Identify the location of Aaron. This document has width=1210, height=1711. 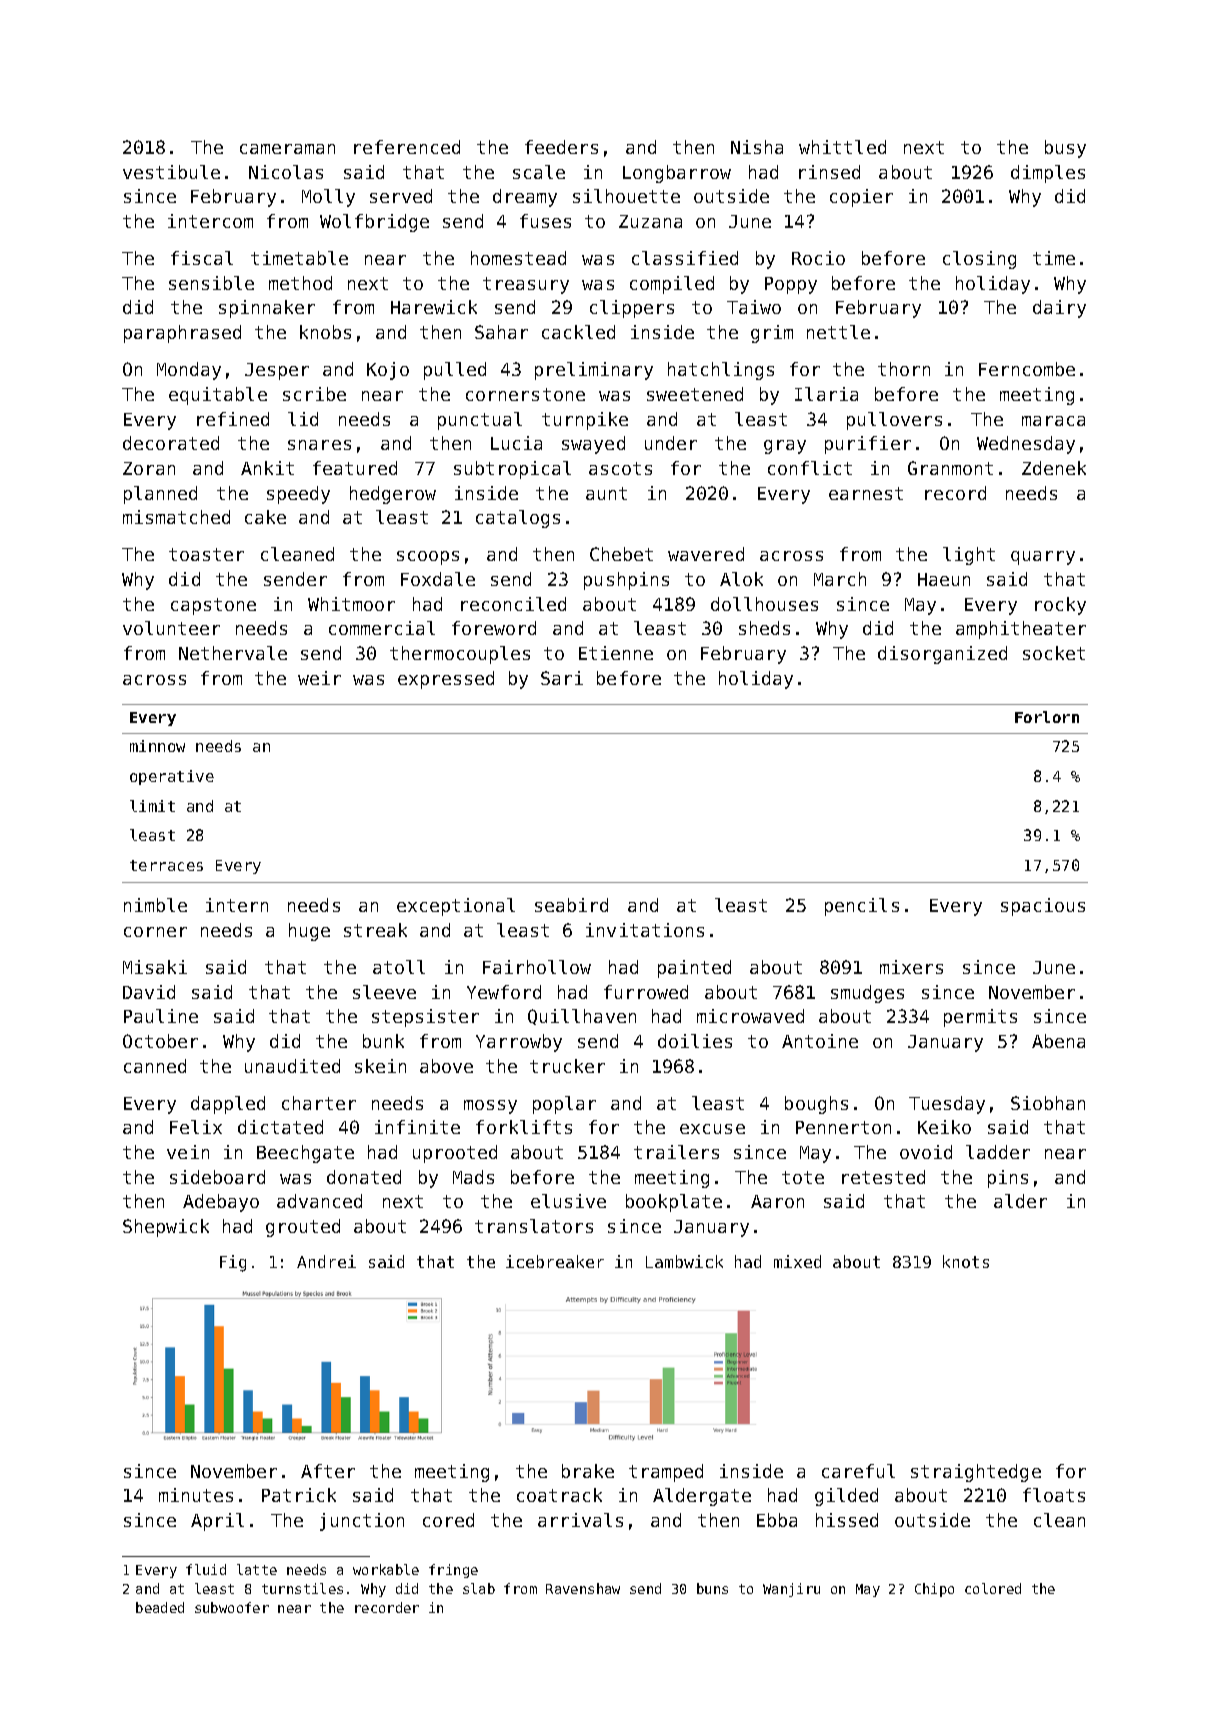
(777, 1201).
